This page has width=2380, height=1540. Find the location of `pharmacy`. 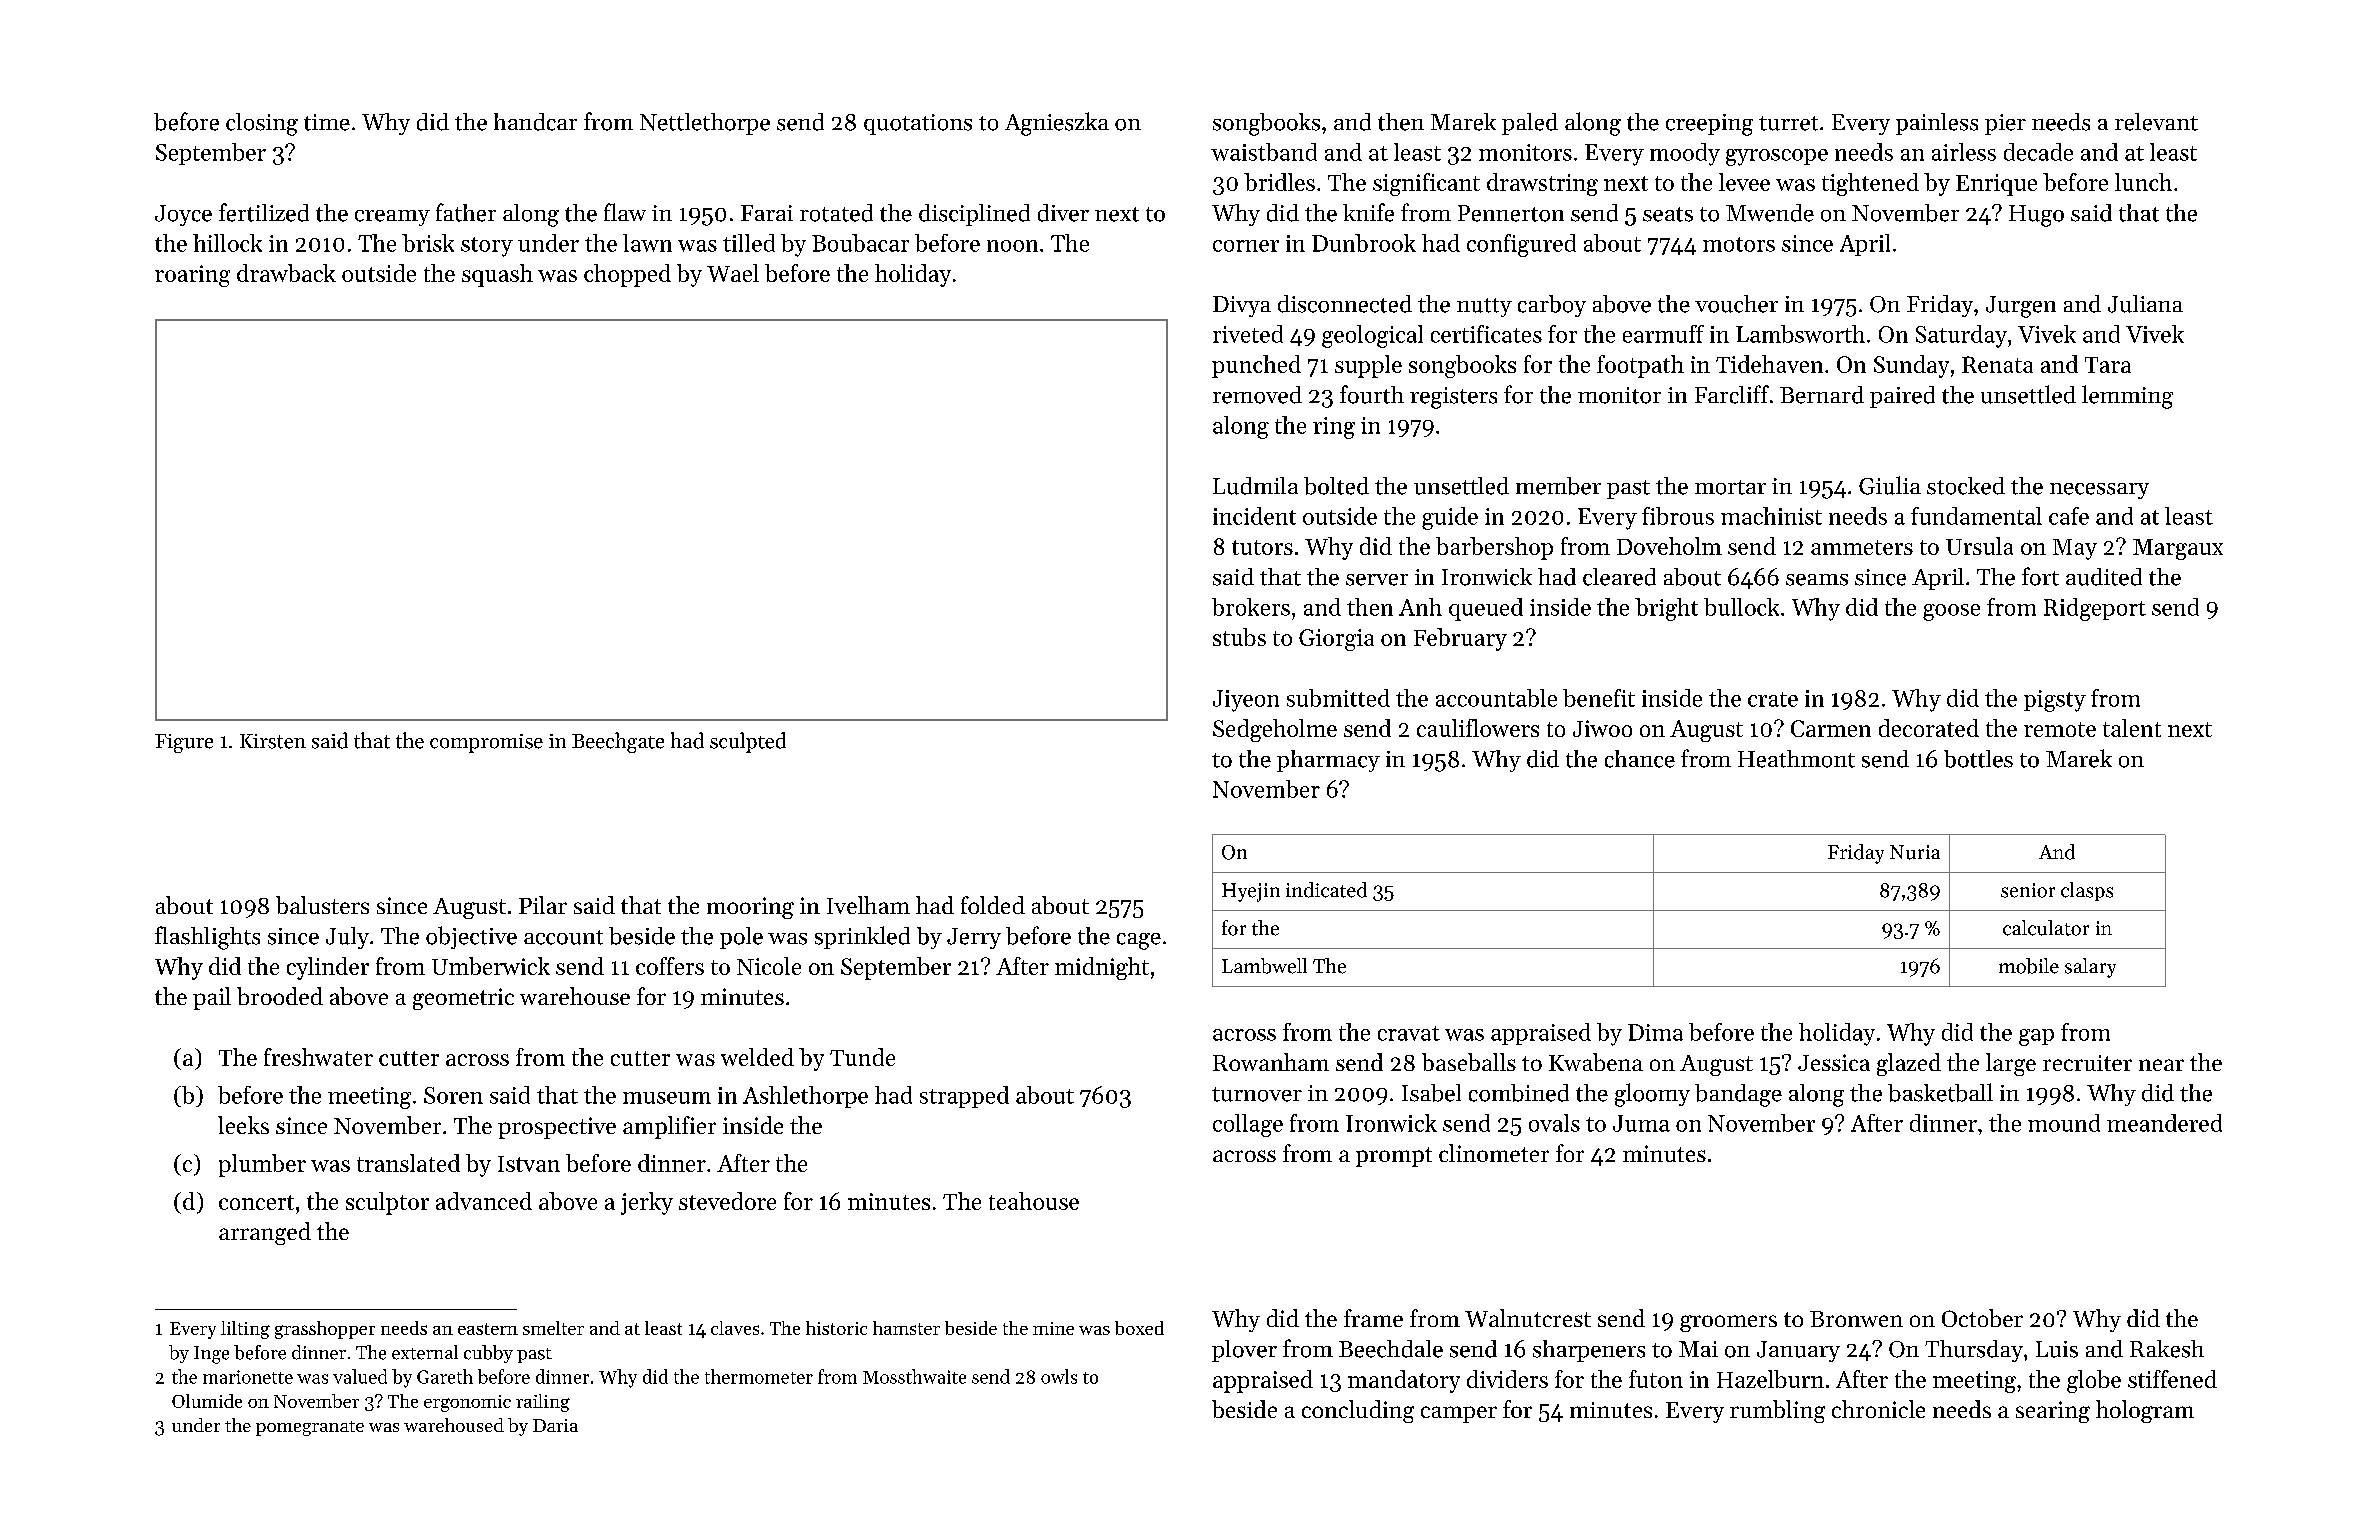

pharmacy is located at coordinates (1328, 761).
